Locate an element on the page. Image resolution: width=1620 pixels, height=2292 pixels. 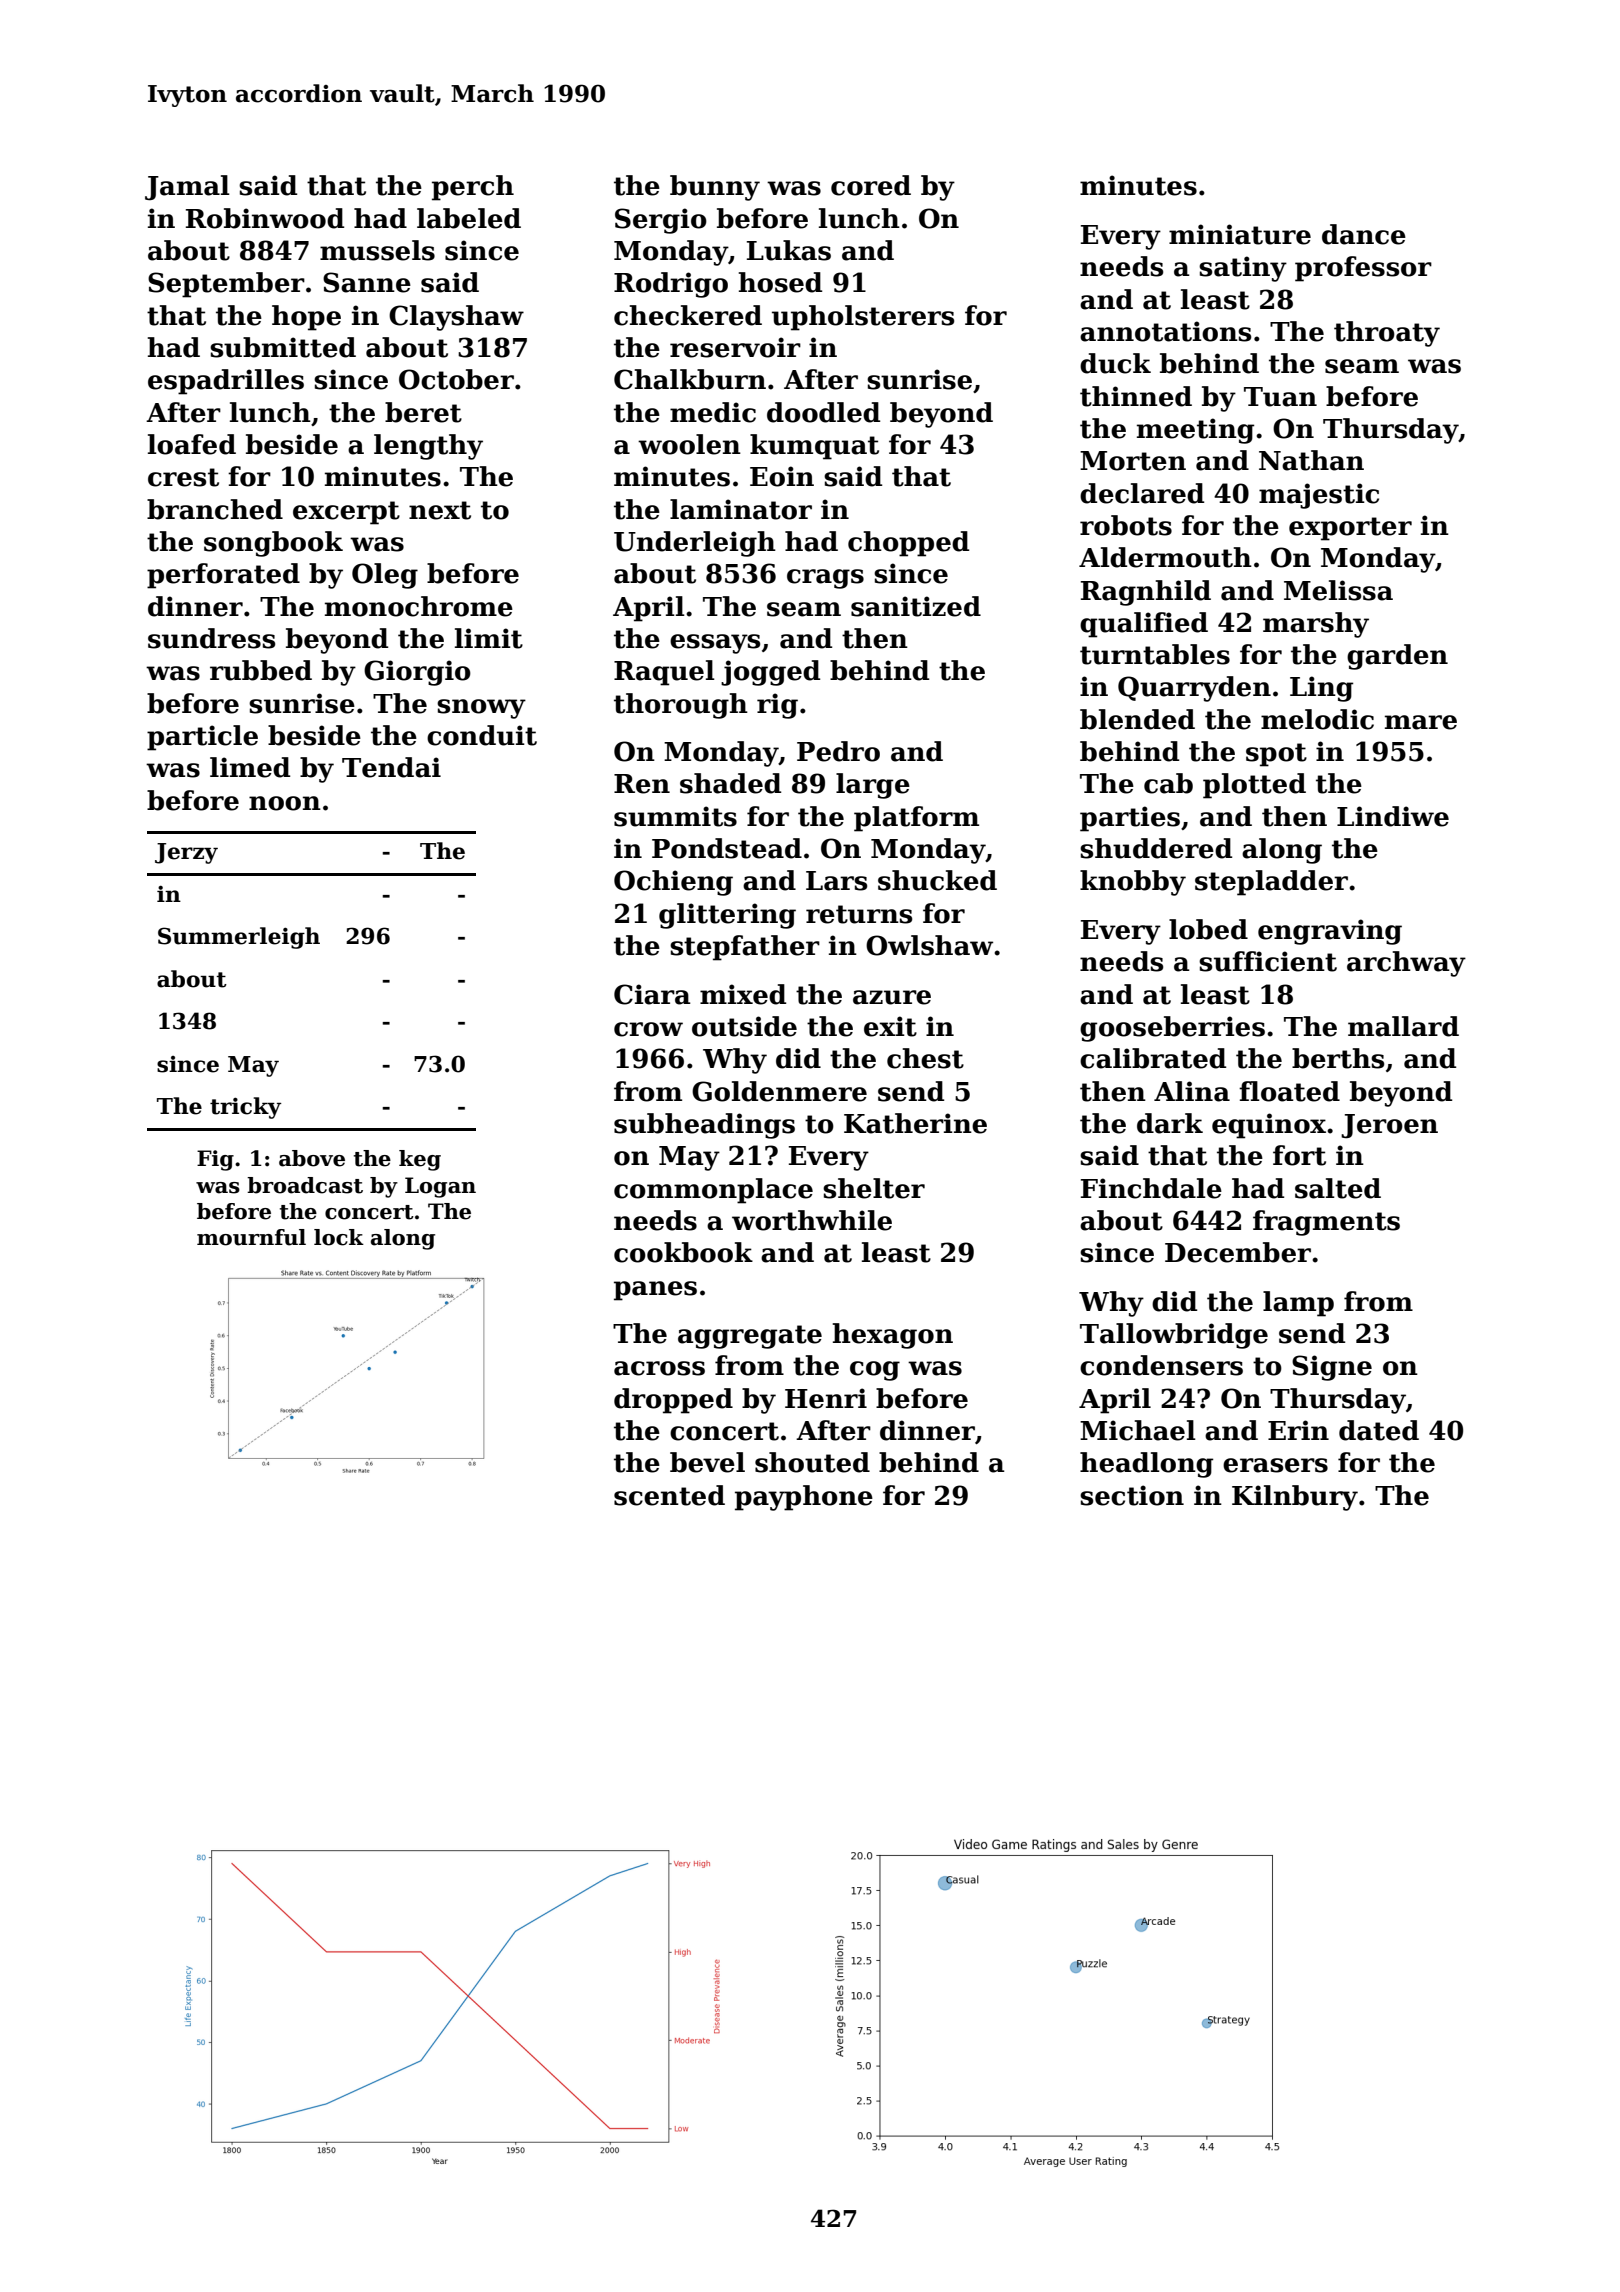
satiny is located at coordinates (1243, 269).
